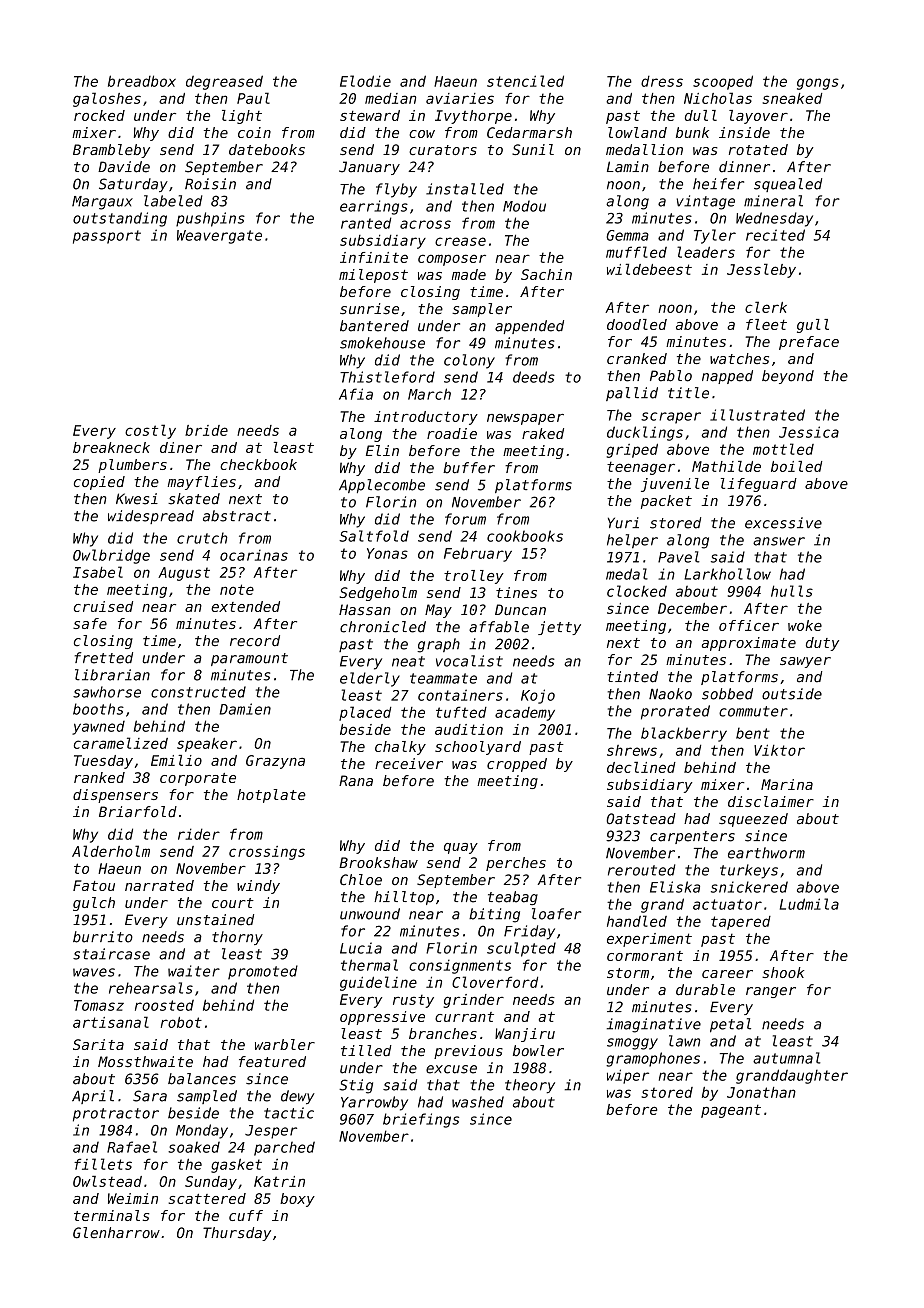 The height and width of the screenshot is (1308, 924). What do you see at coordinates (258, 464) in the screenshot?
I see `checkbook` at bounding box center [258, 464].
